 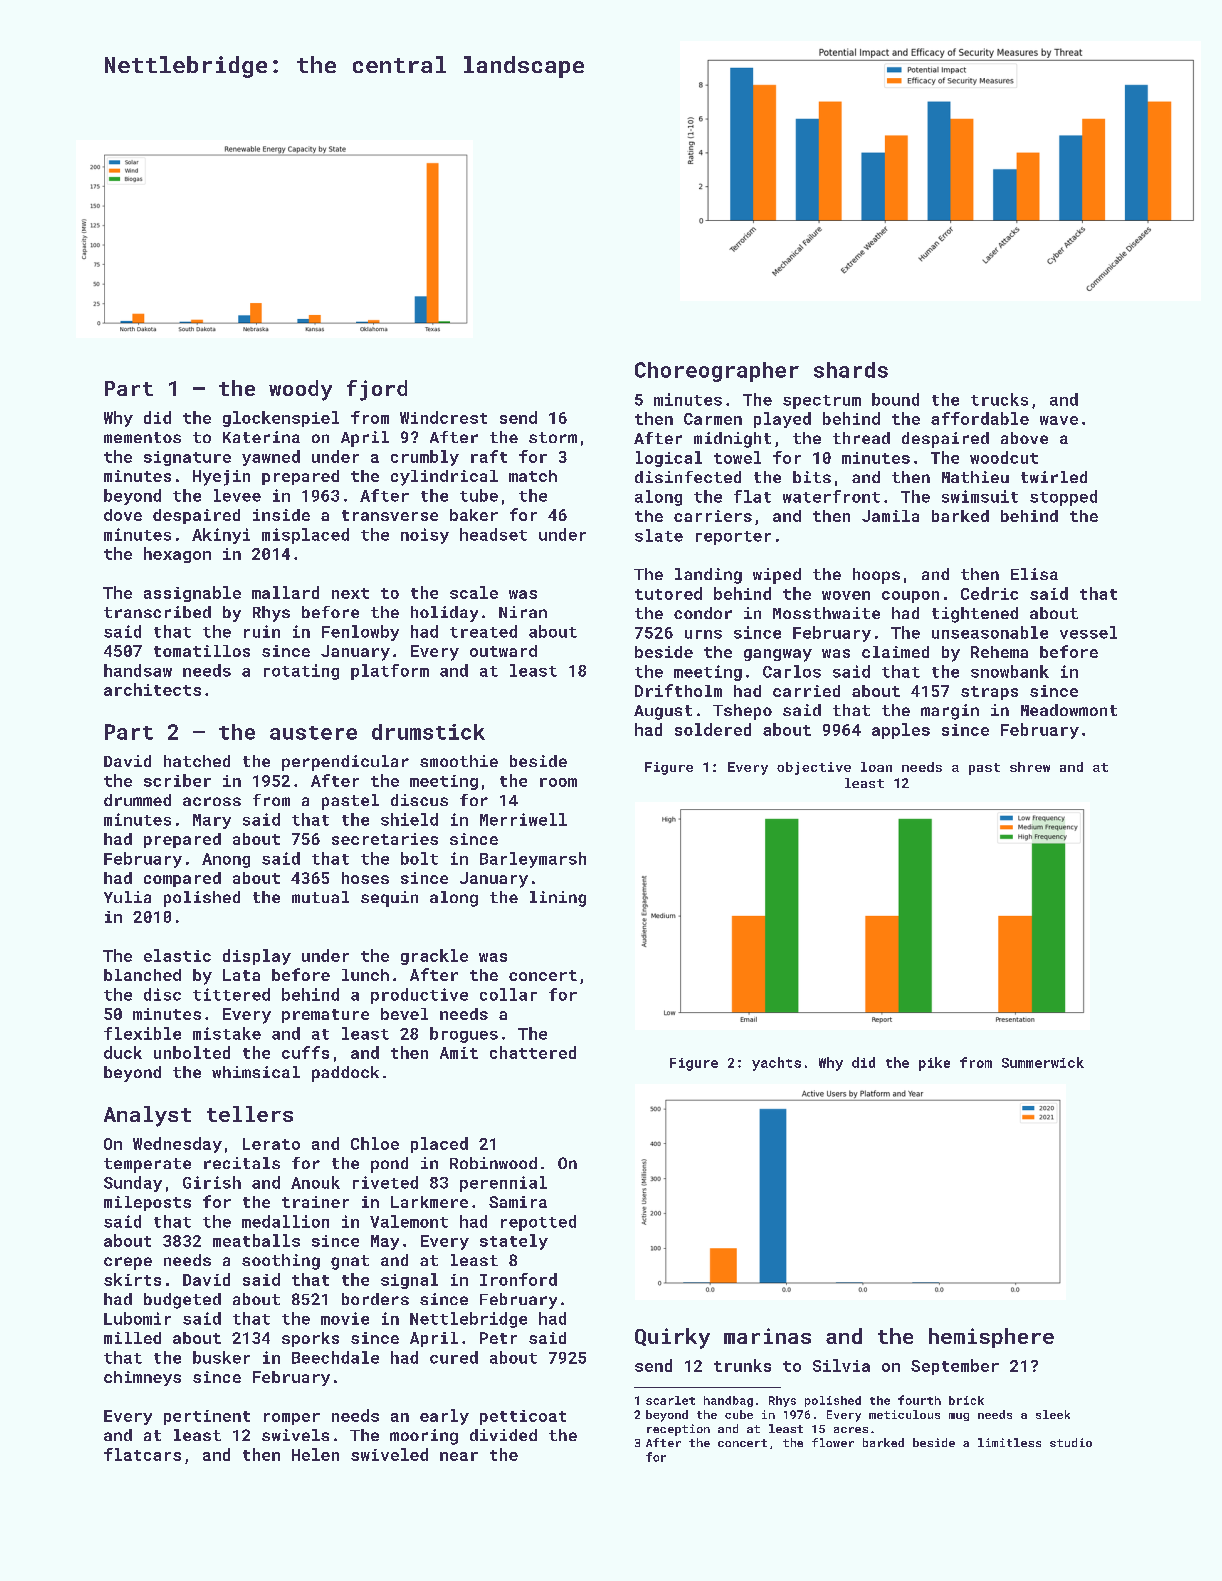 What do you see at coordinates (558, 899) in the document?
I see `lining` at bounding box center [558, 899].
